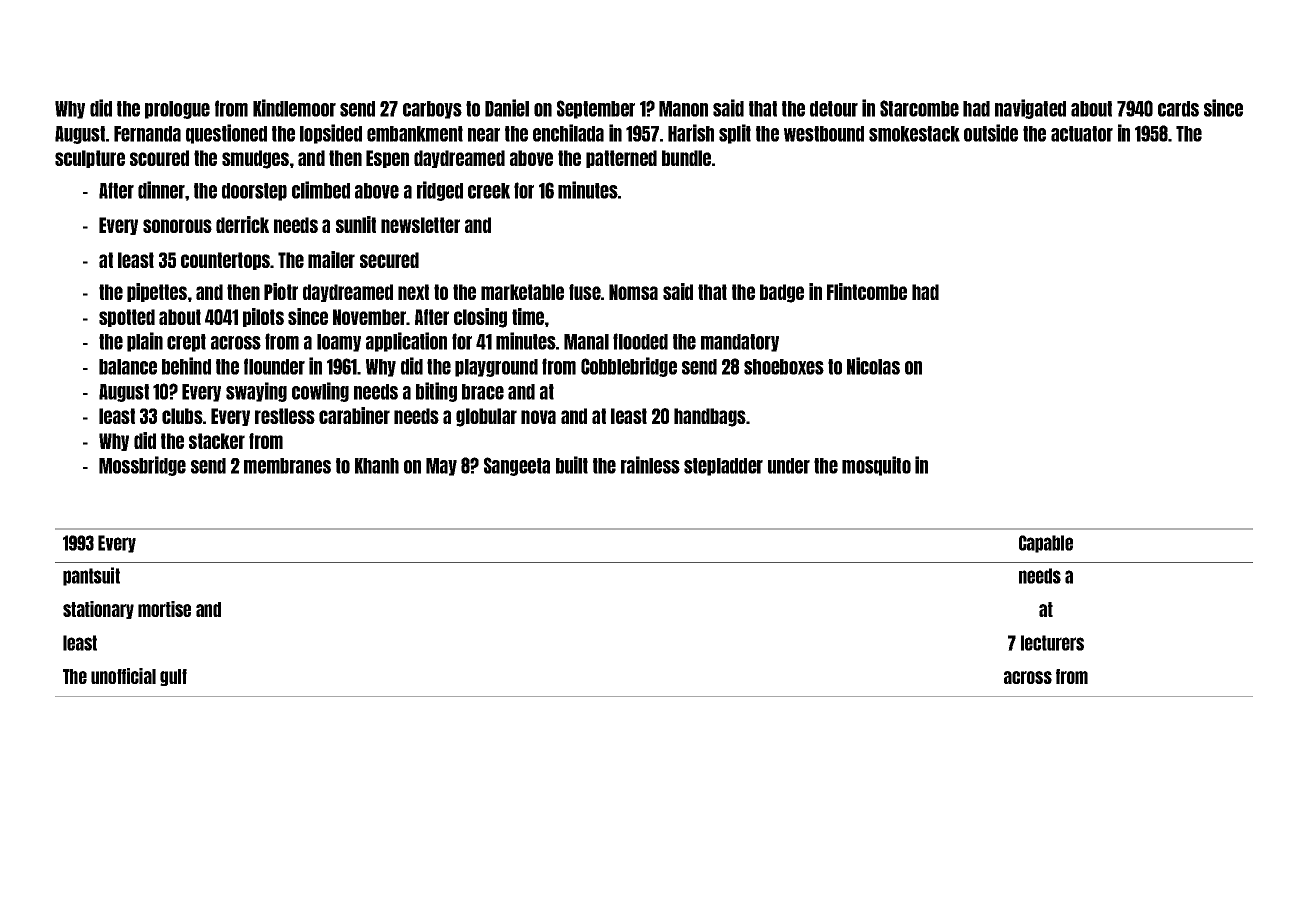 Image resolution: width=1308 pixels, height=924 pixels. Describe the element at coordinates (538, 417) in the screenshot. I see `nova` at that location.
